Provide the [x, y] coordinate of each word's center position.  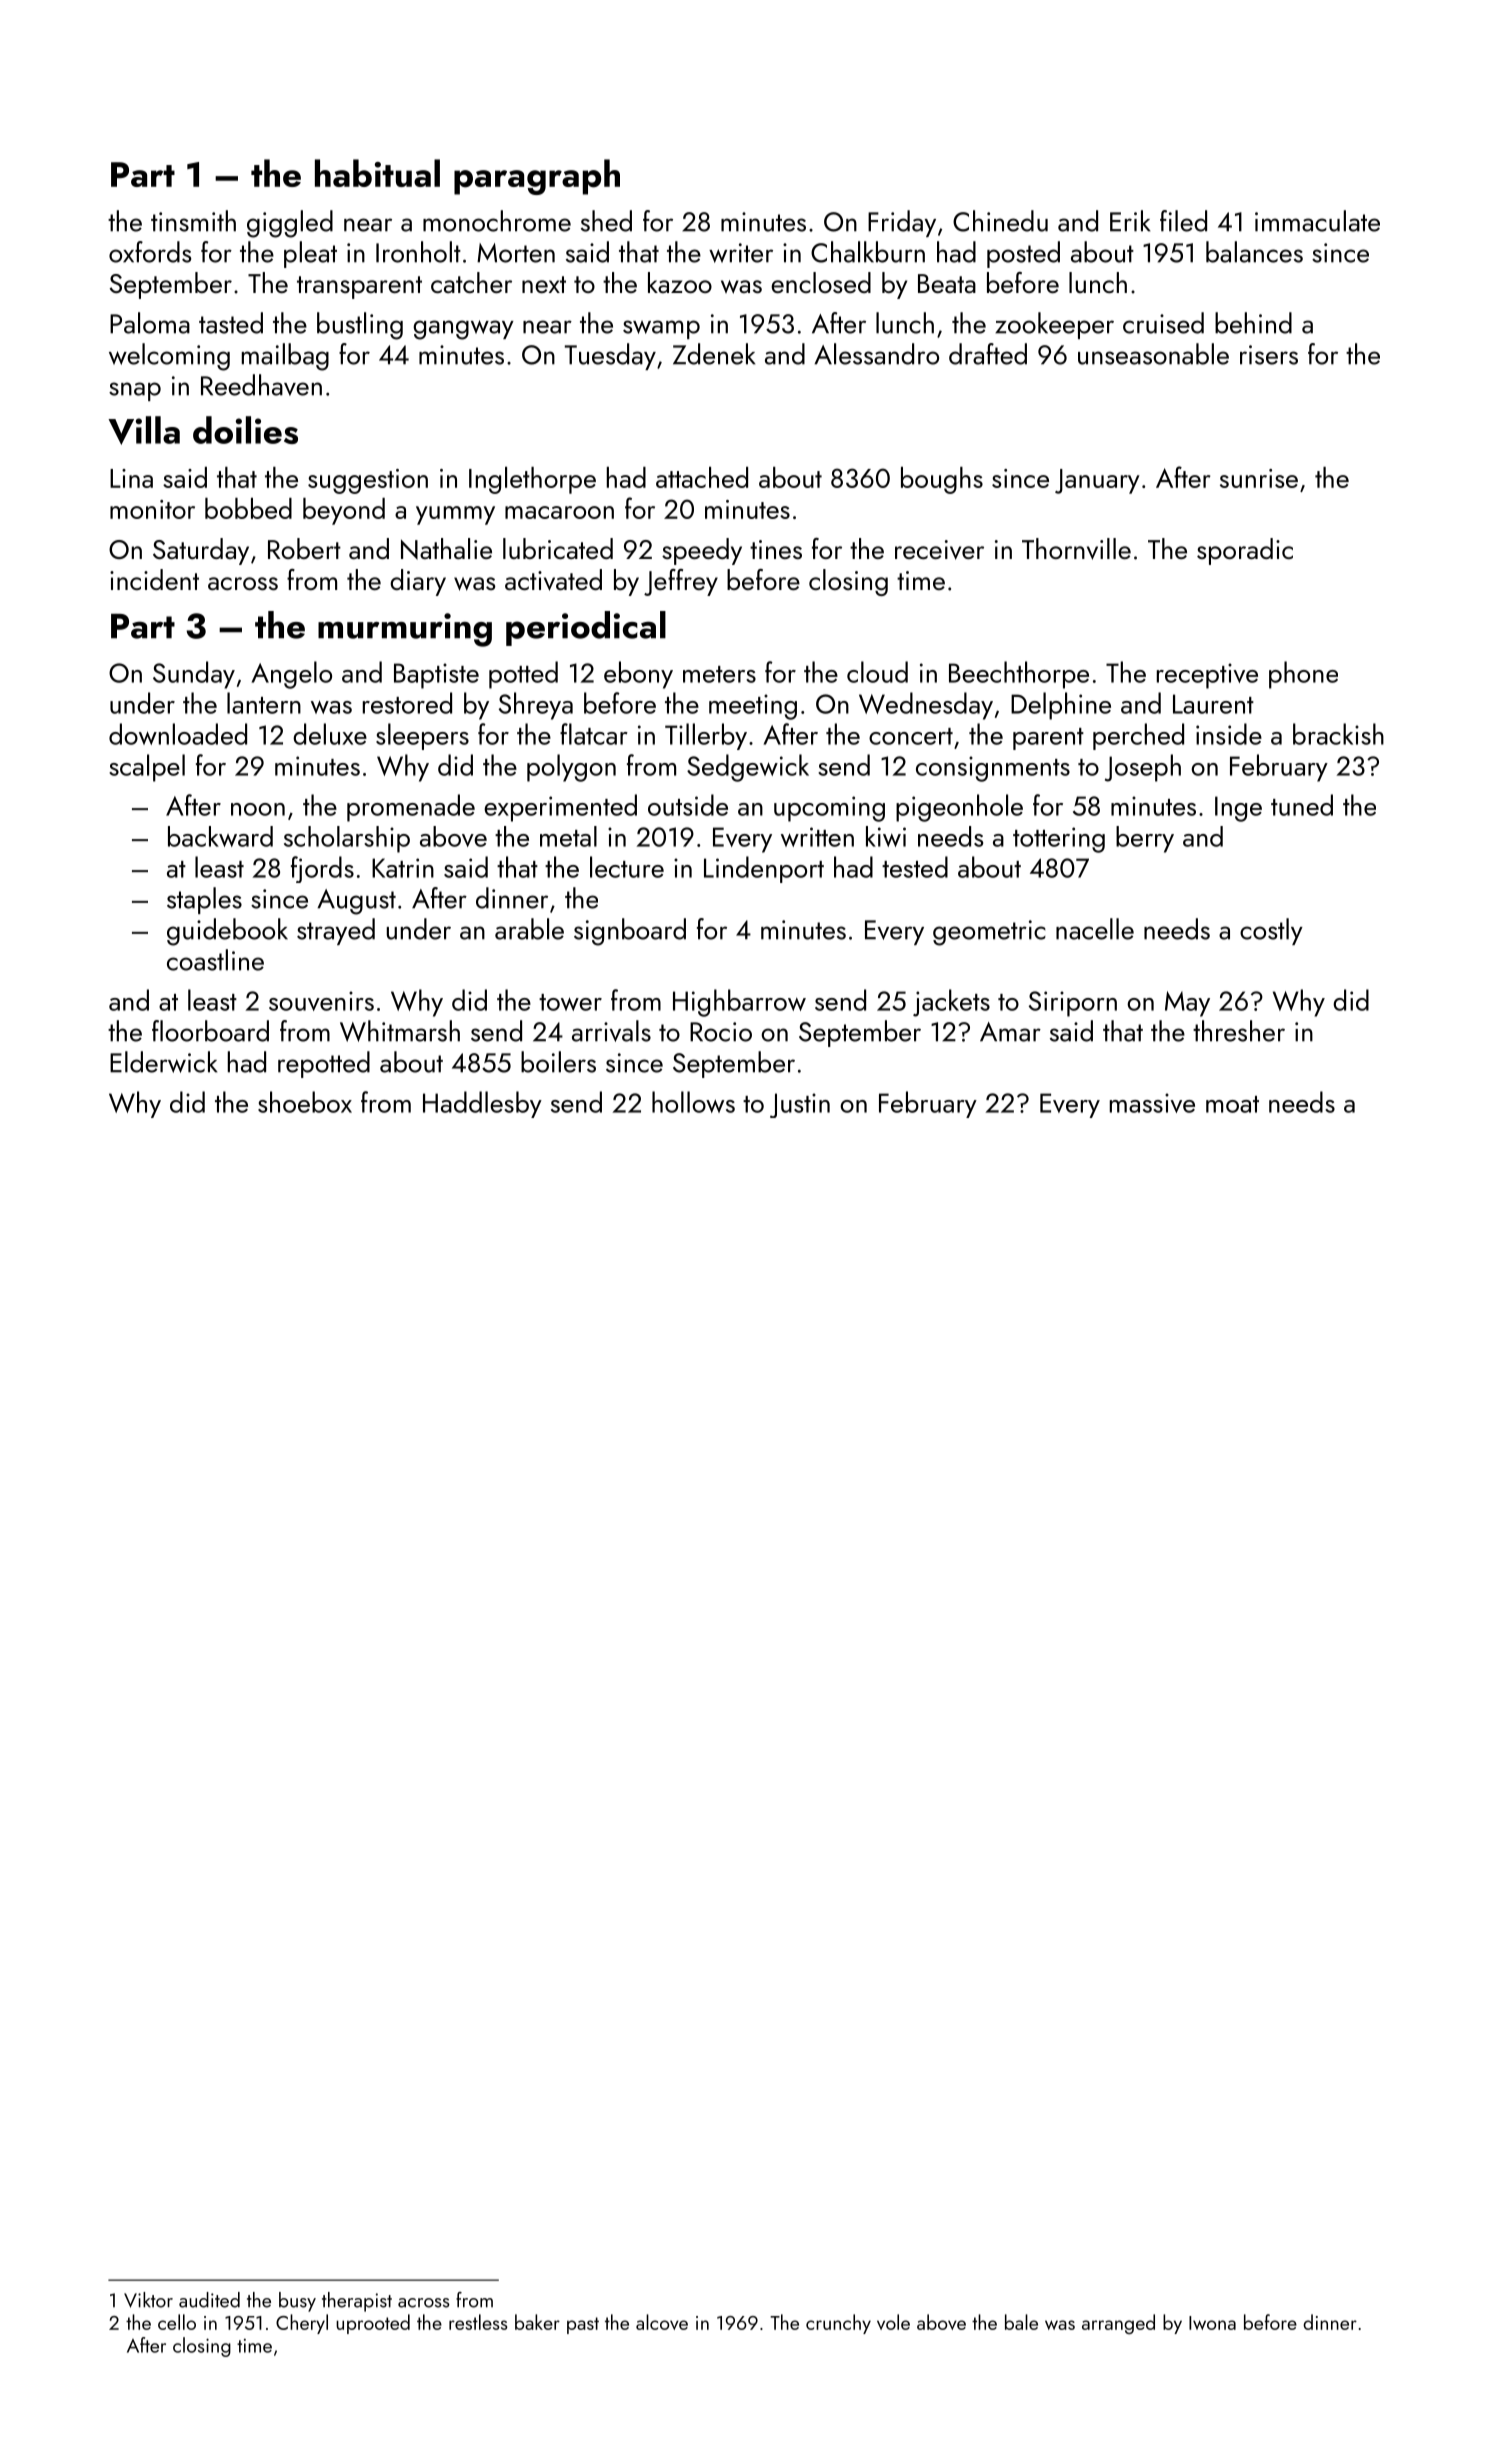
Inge [1238, 809]
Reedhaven [261, 385]
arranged [1118, 2324]
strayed [336, 931]
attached [702, 477]
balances [1254, 252]
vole [893, 2322]
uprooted [373, 2324]
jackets [951, 1003]
